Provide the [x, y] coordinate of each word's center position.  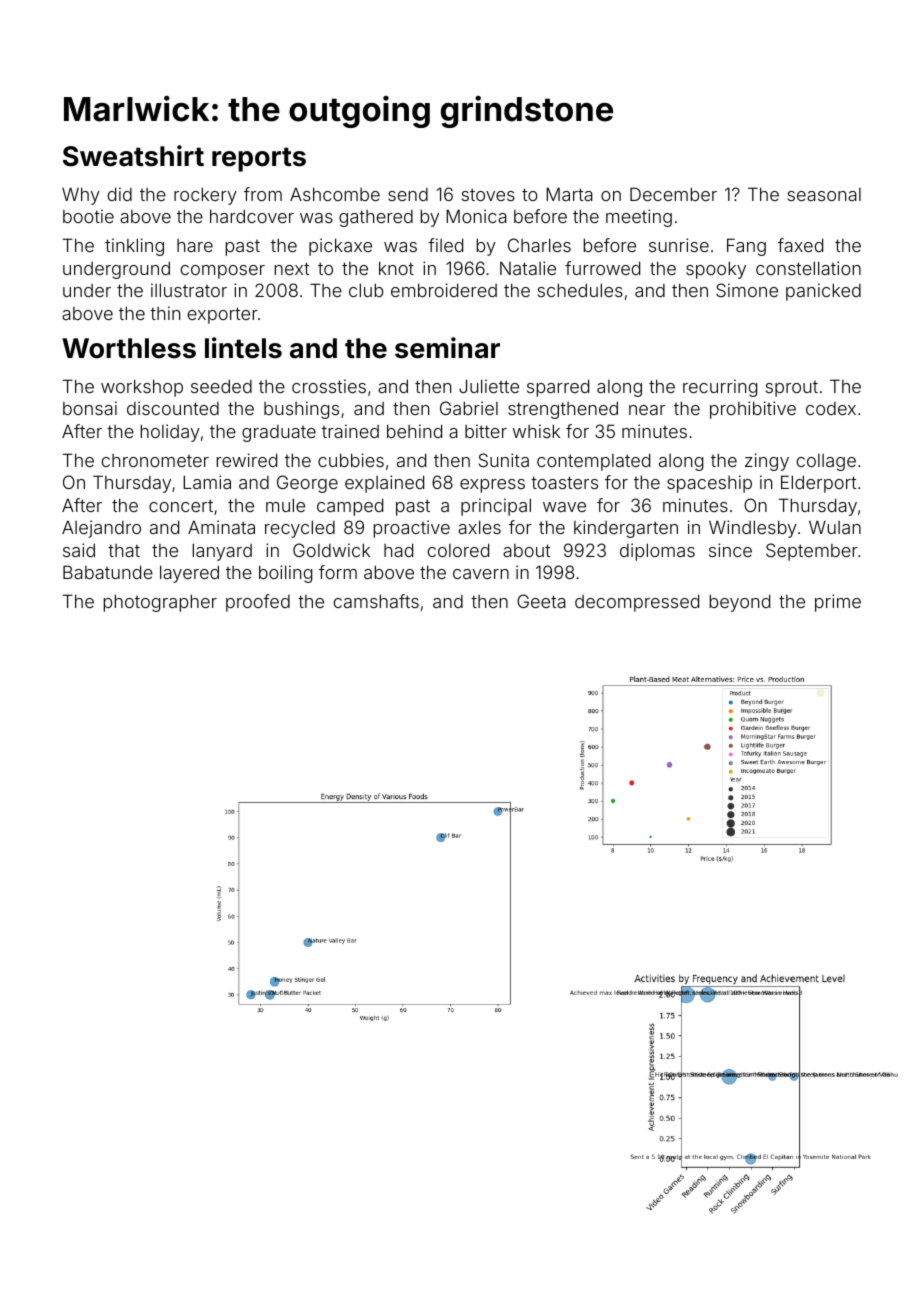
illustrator [189, 290]
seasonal [824, 194]
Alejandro [101, 529]
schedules [580, 290]
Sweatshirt [133, 156]
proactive [412, 529]
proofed [258, 603]
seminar [447, 348]
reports [259, 159]
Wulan [835, 527]
